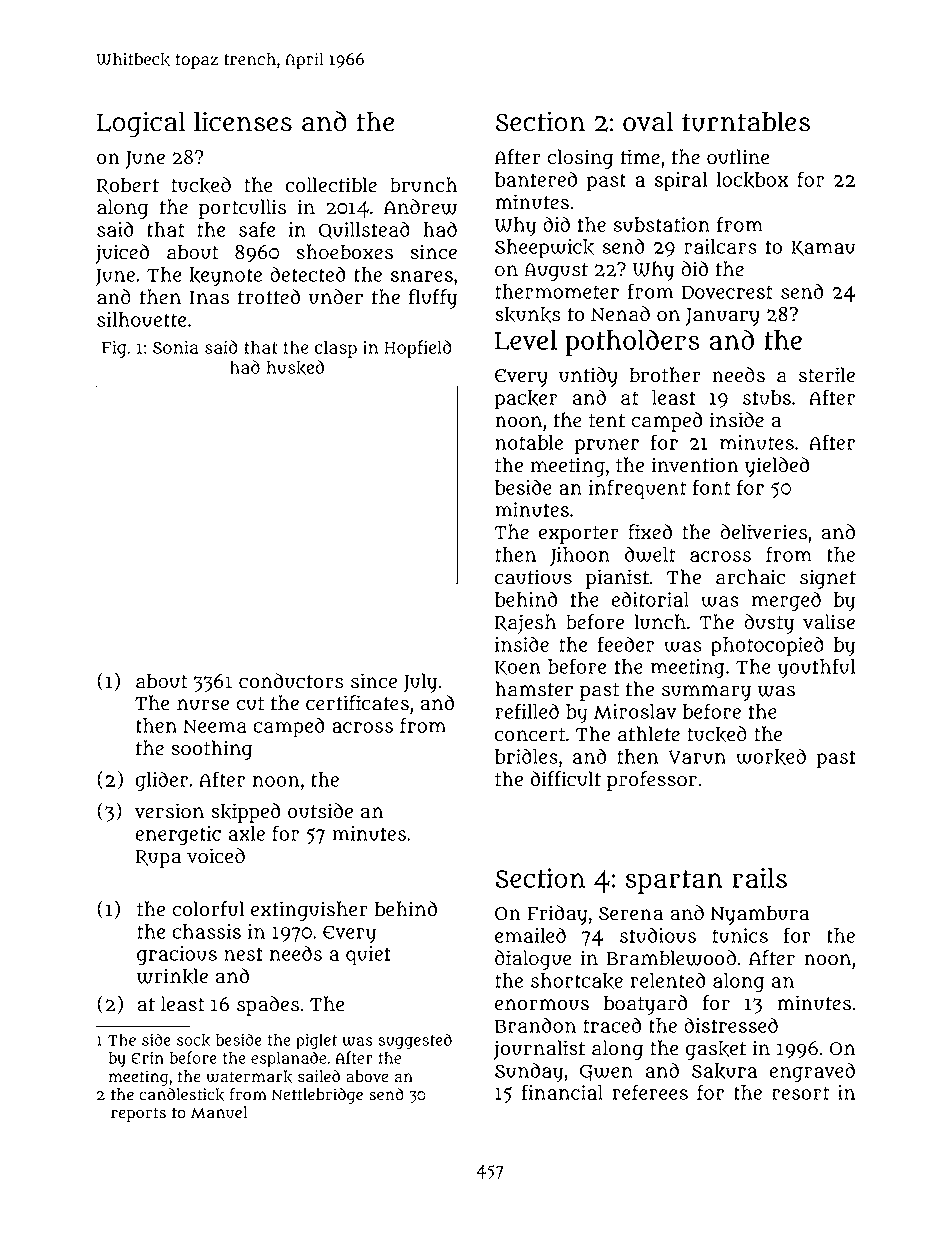 This image has height=1233, width=952. What do you see at coordinates (268, 1006) in the image?
I see `spades` at bounding box center [268, 1006].
